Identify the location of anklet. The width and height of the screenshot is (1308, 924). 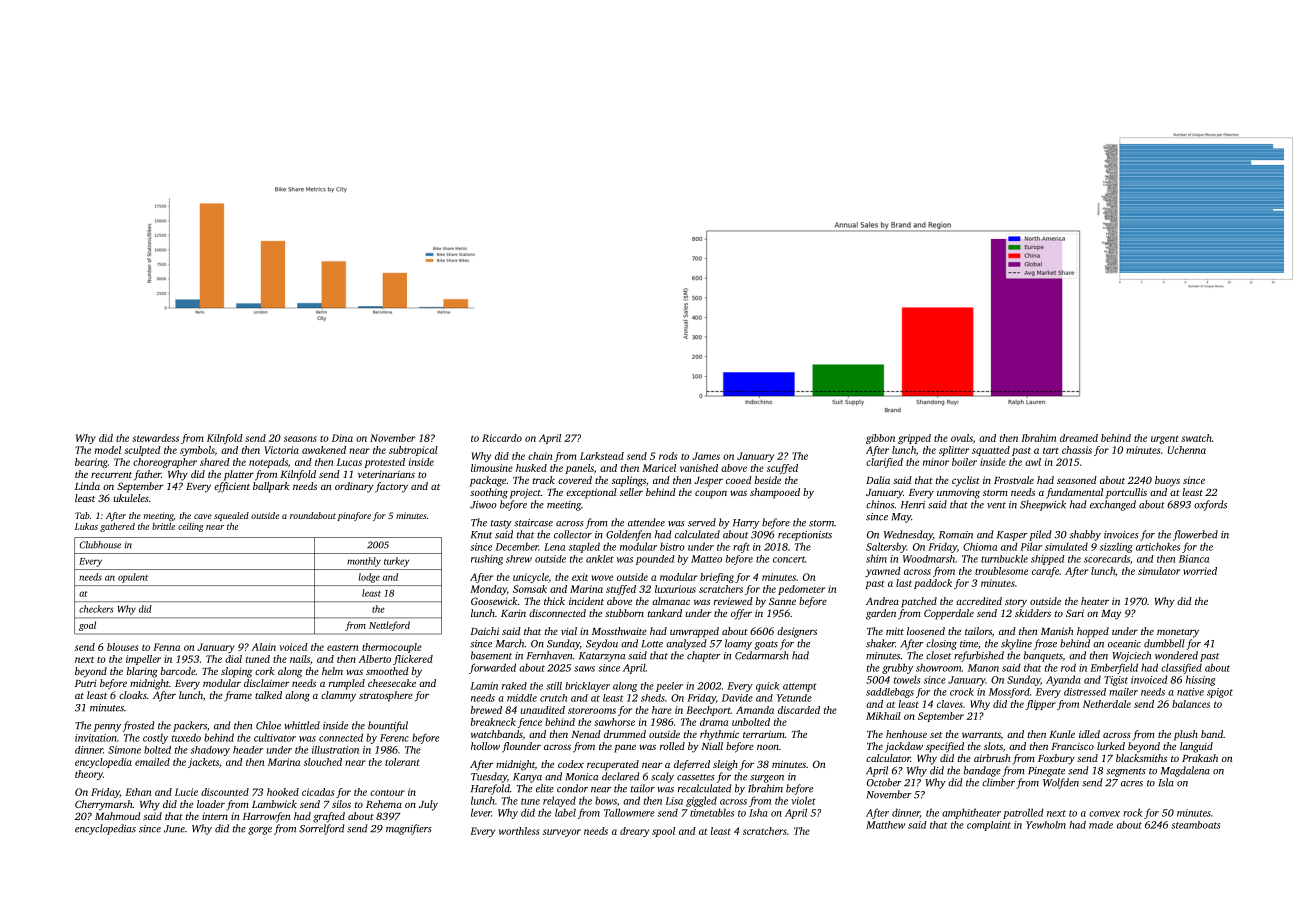
(600, 559).
